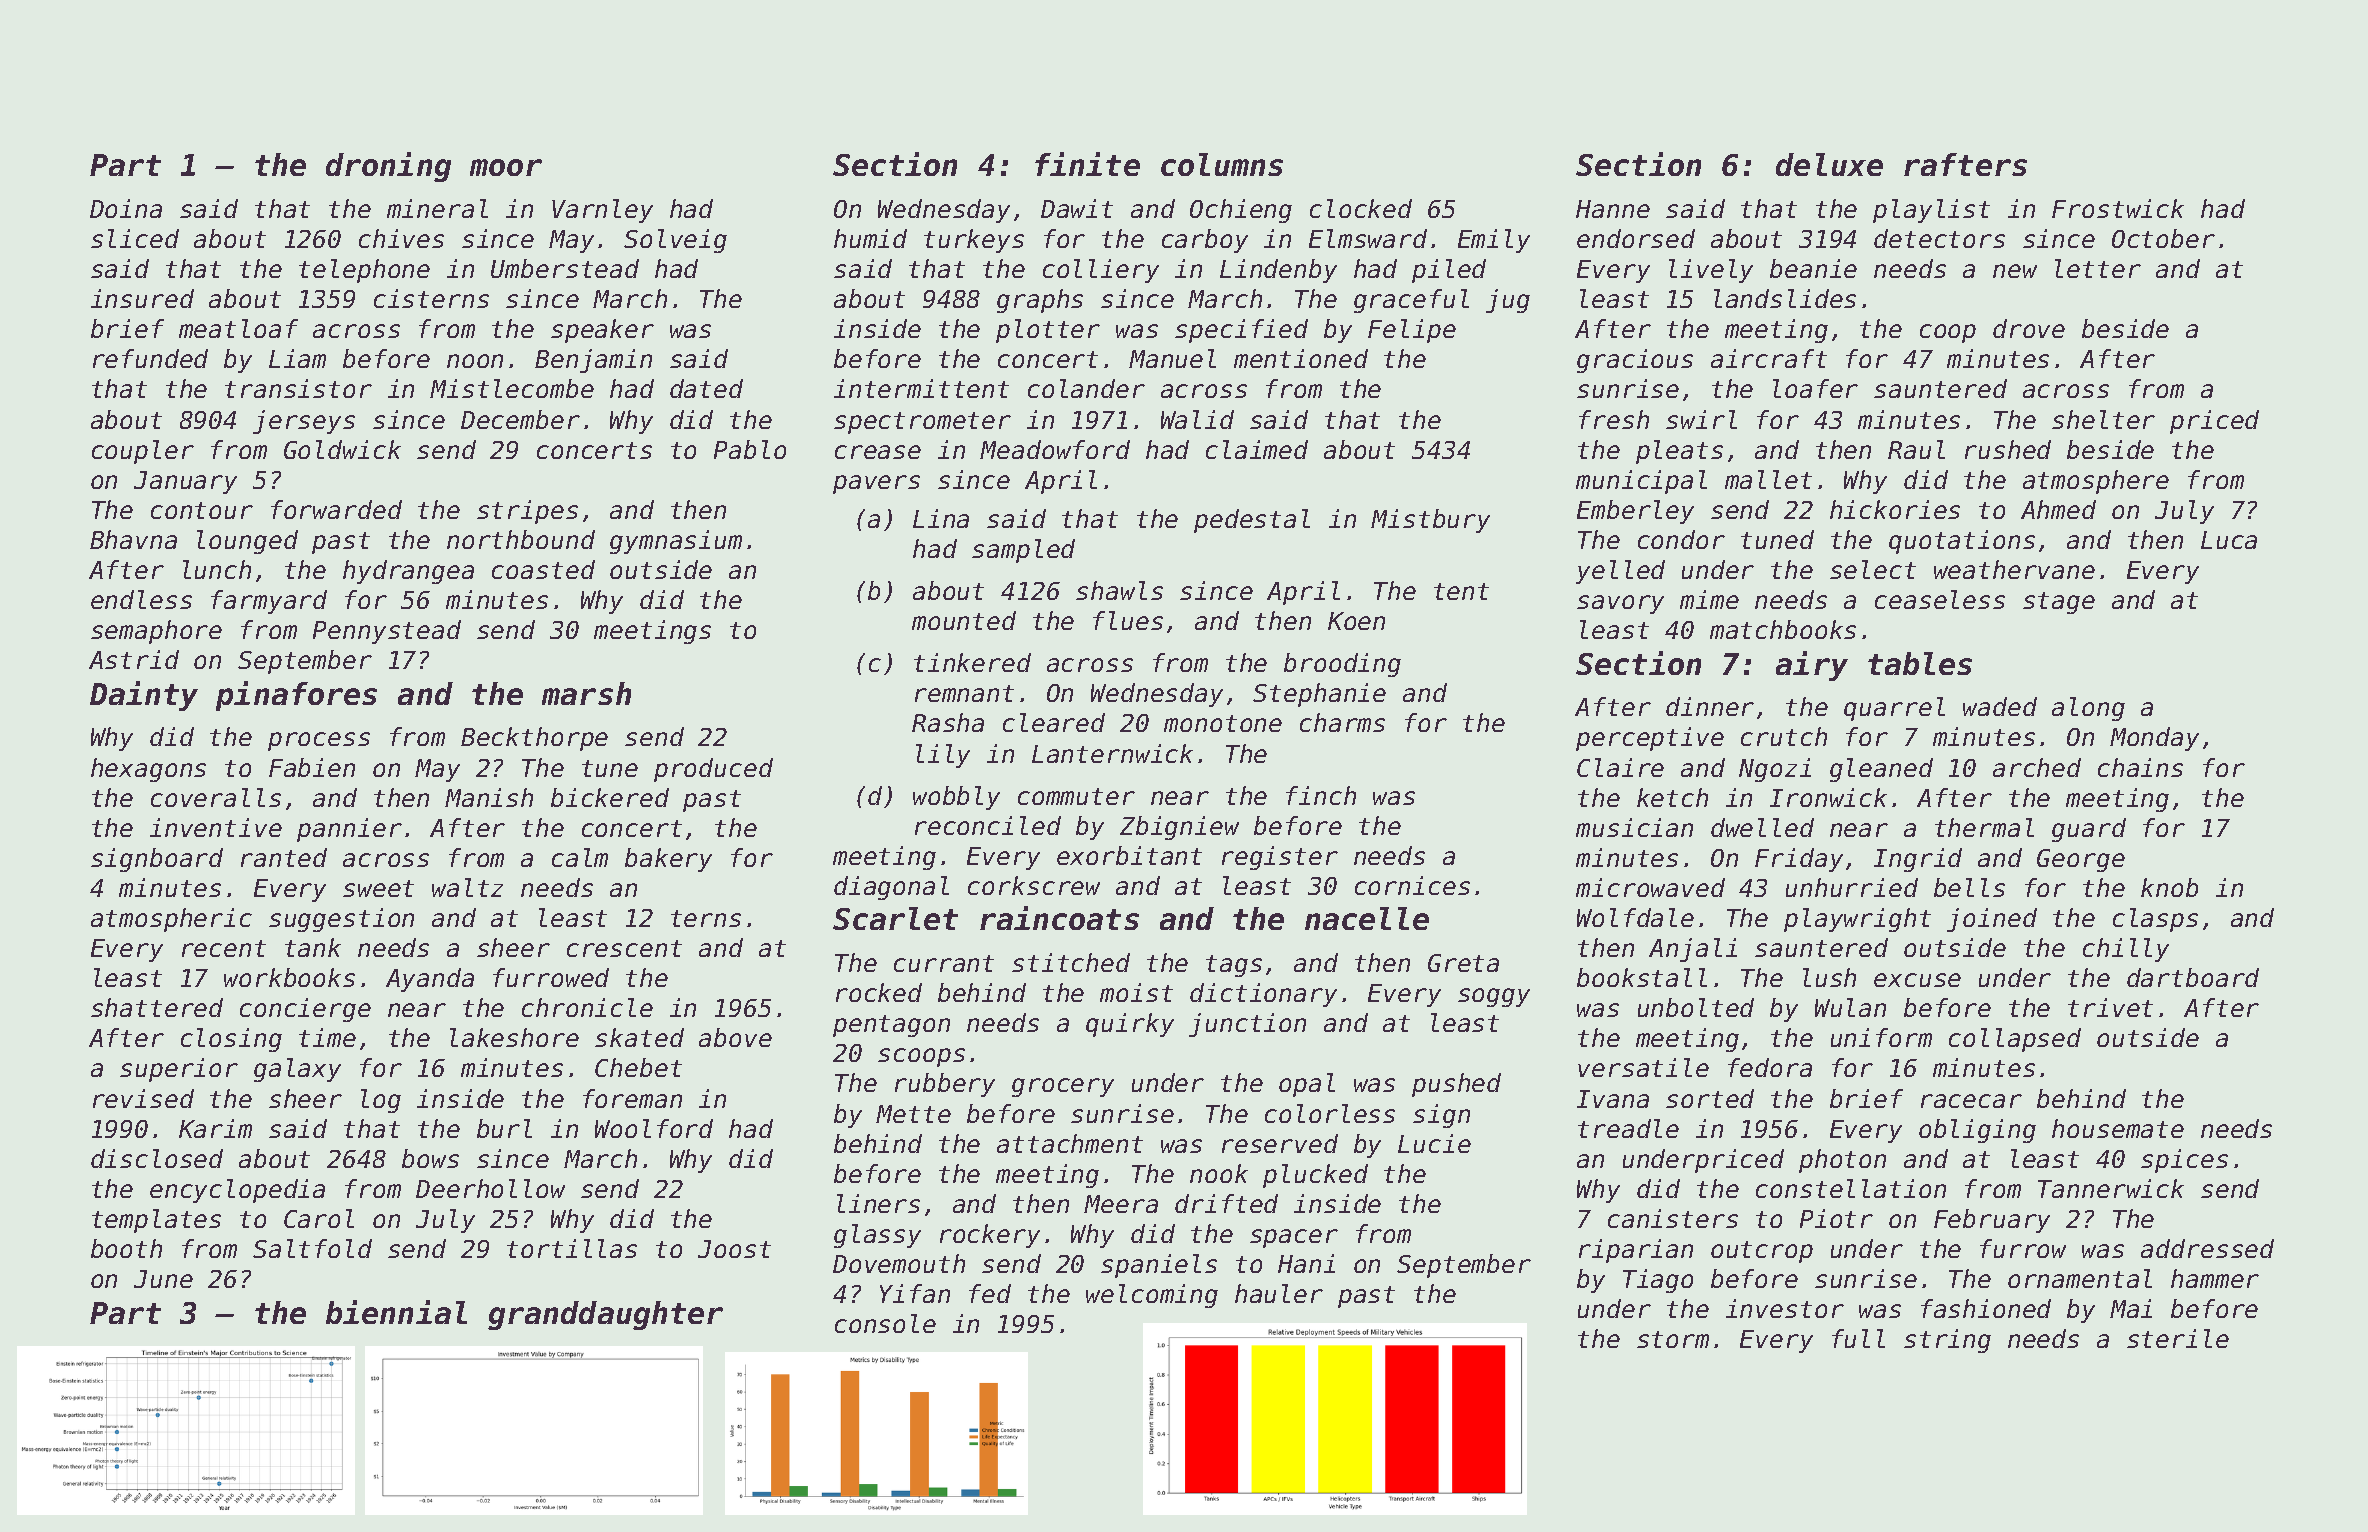 Image resolution: width=2368 pixels, height=1532 pixels. What do you see at coordinates (605, 1315) in the screenshot?
I see `granddaughter` at bounding box center [605, 1315].
